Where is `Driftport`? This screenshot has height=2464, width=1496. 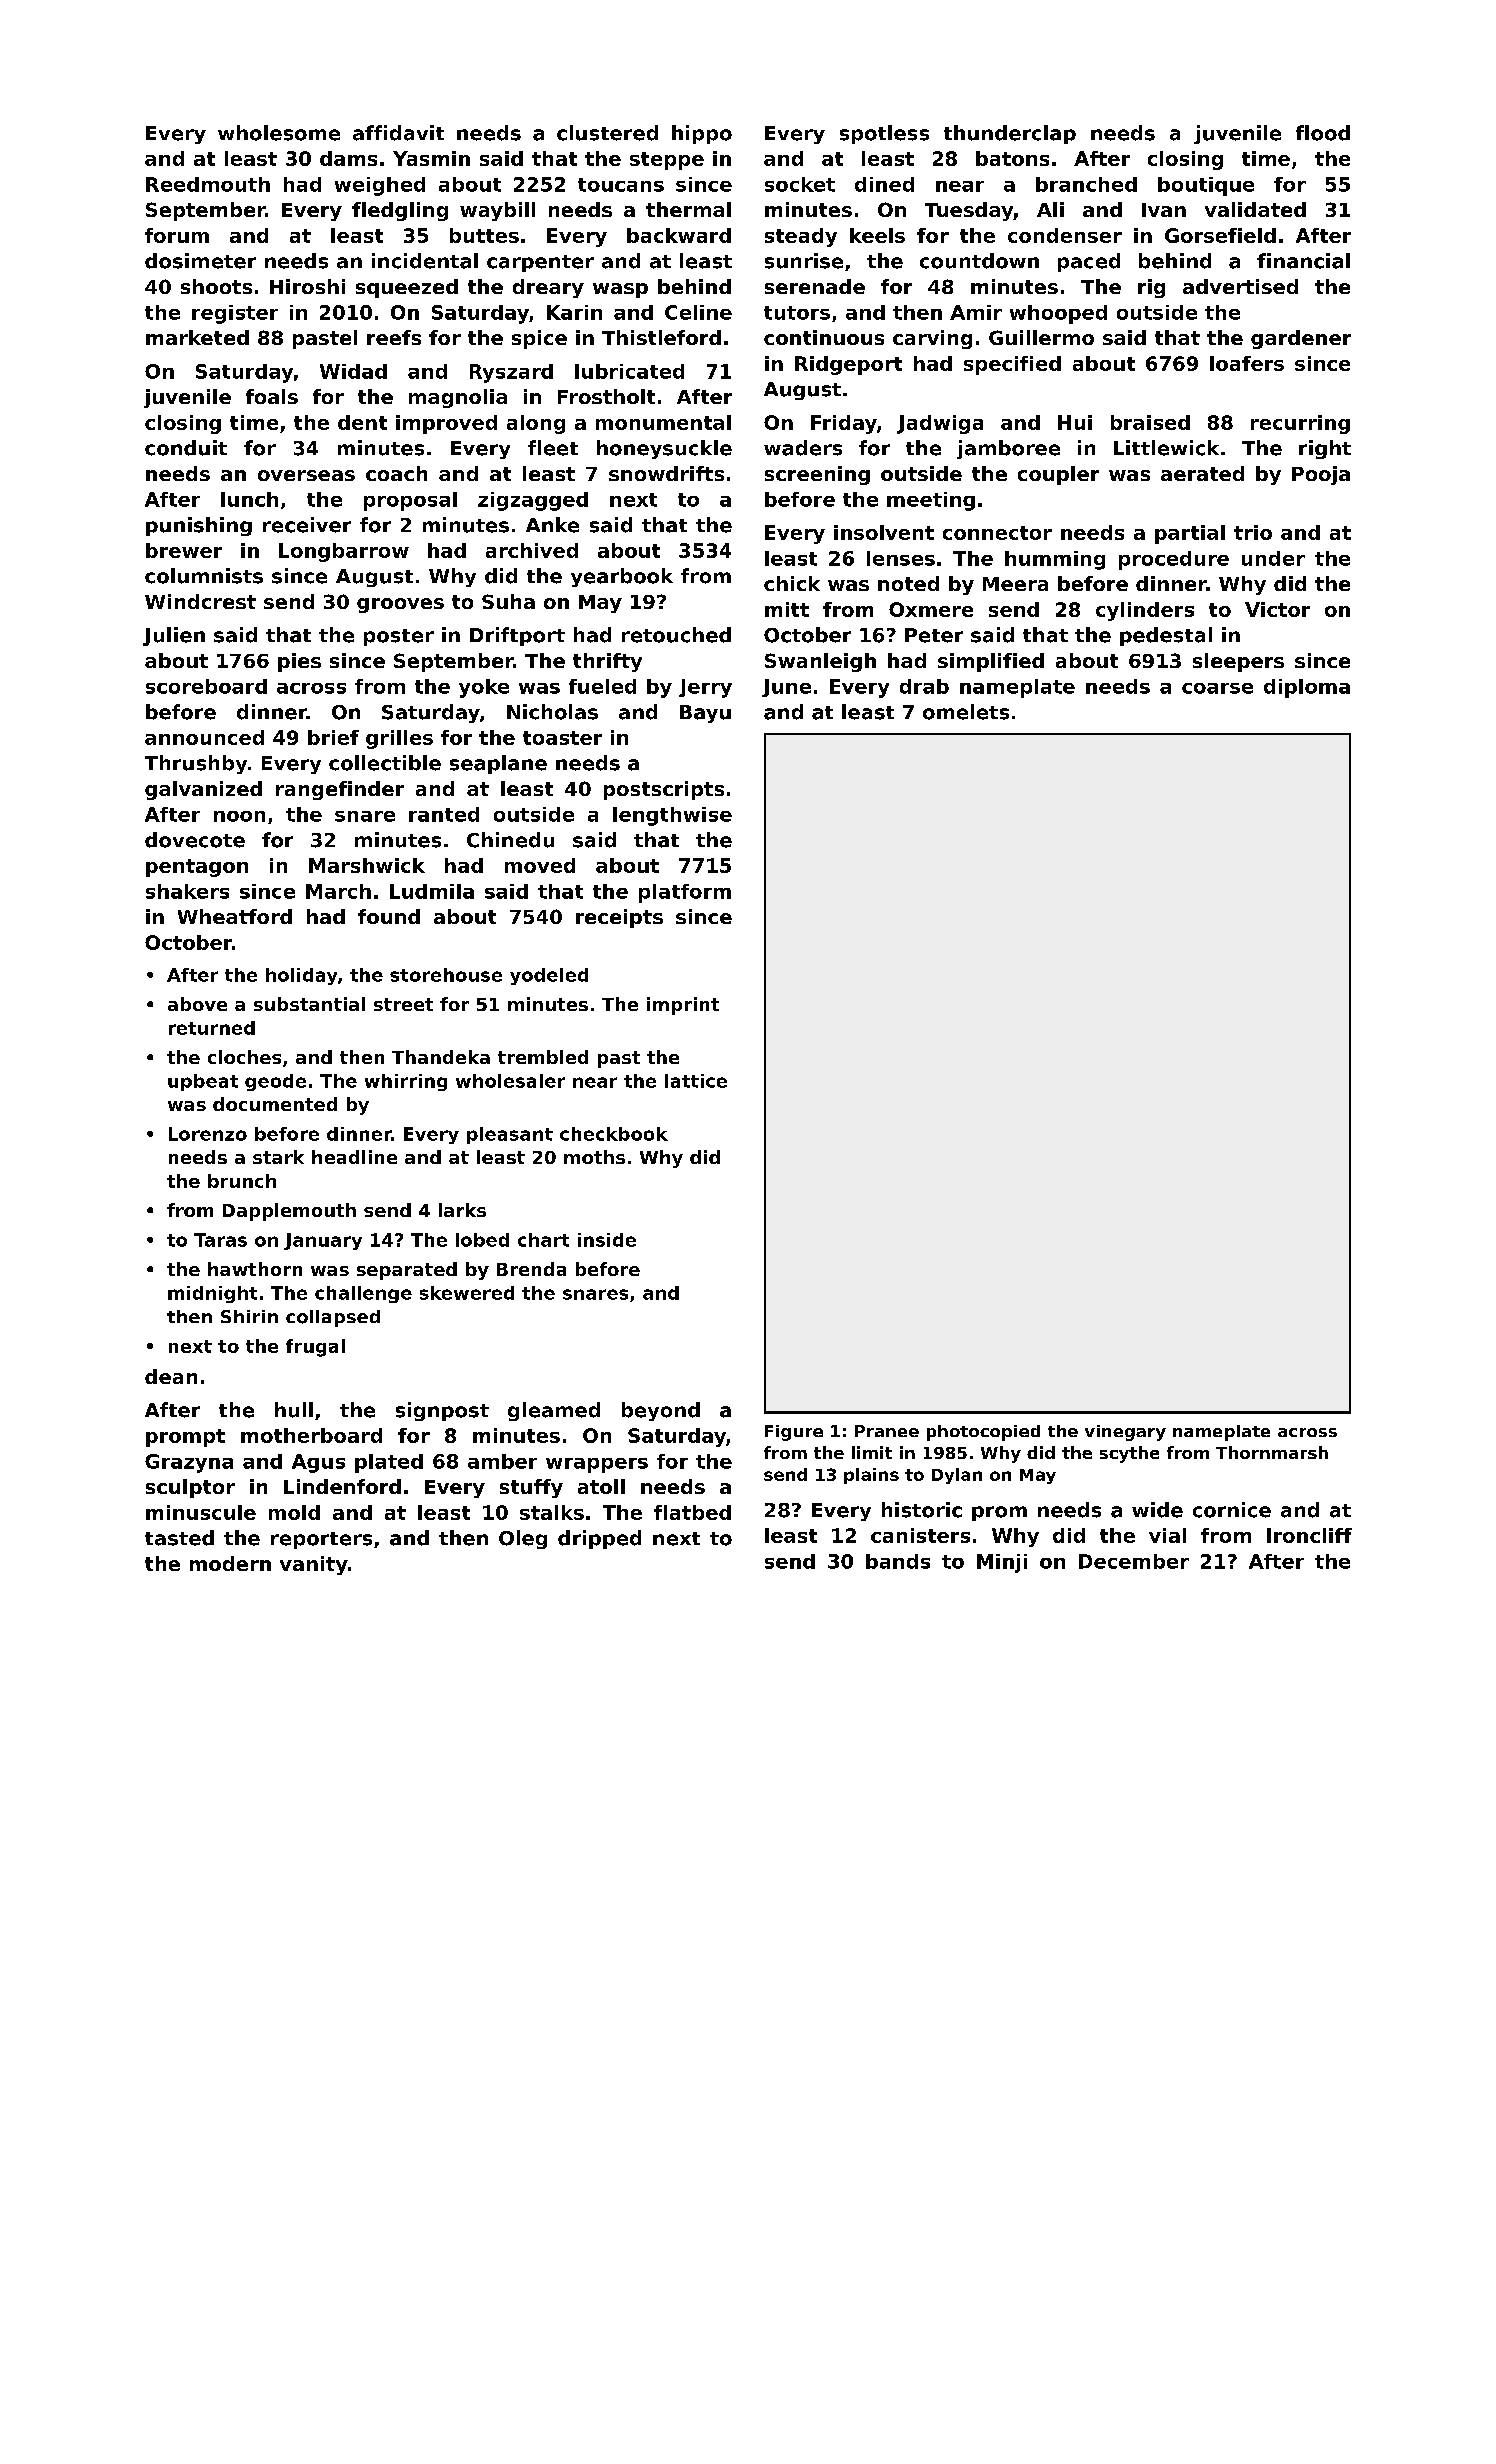
Driftport is located at coordinates (517, 636).
